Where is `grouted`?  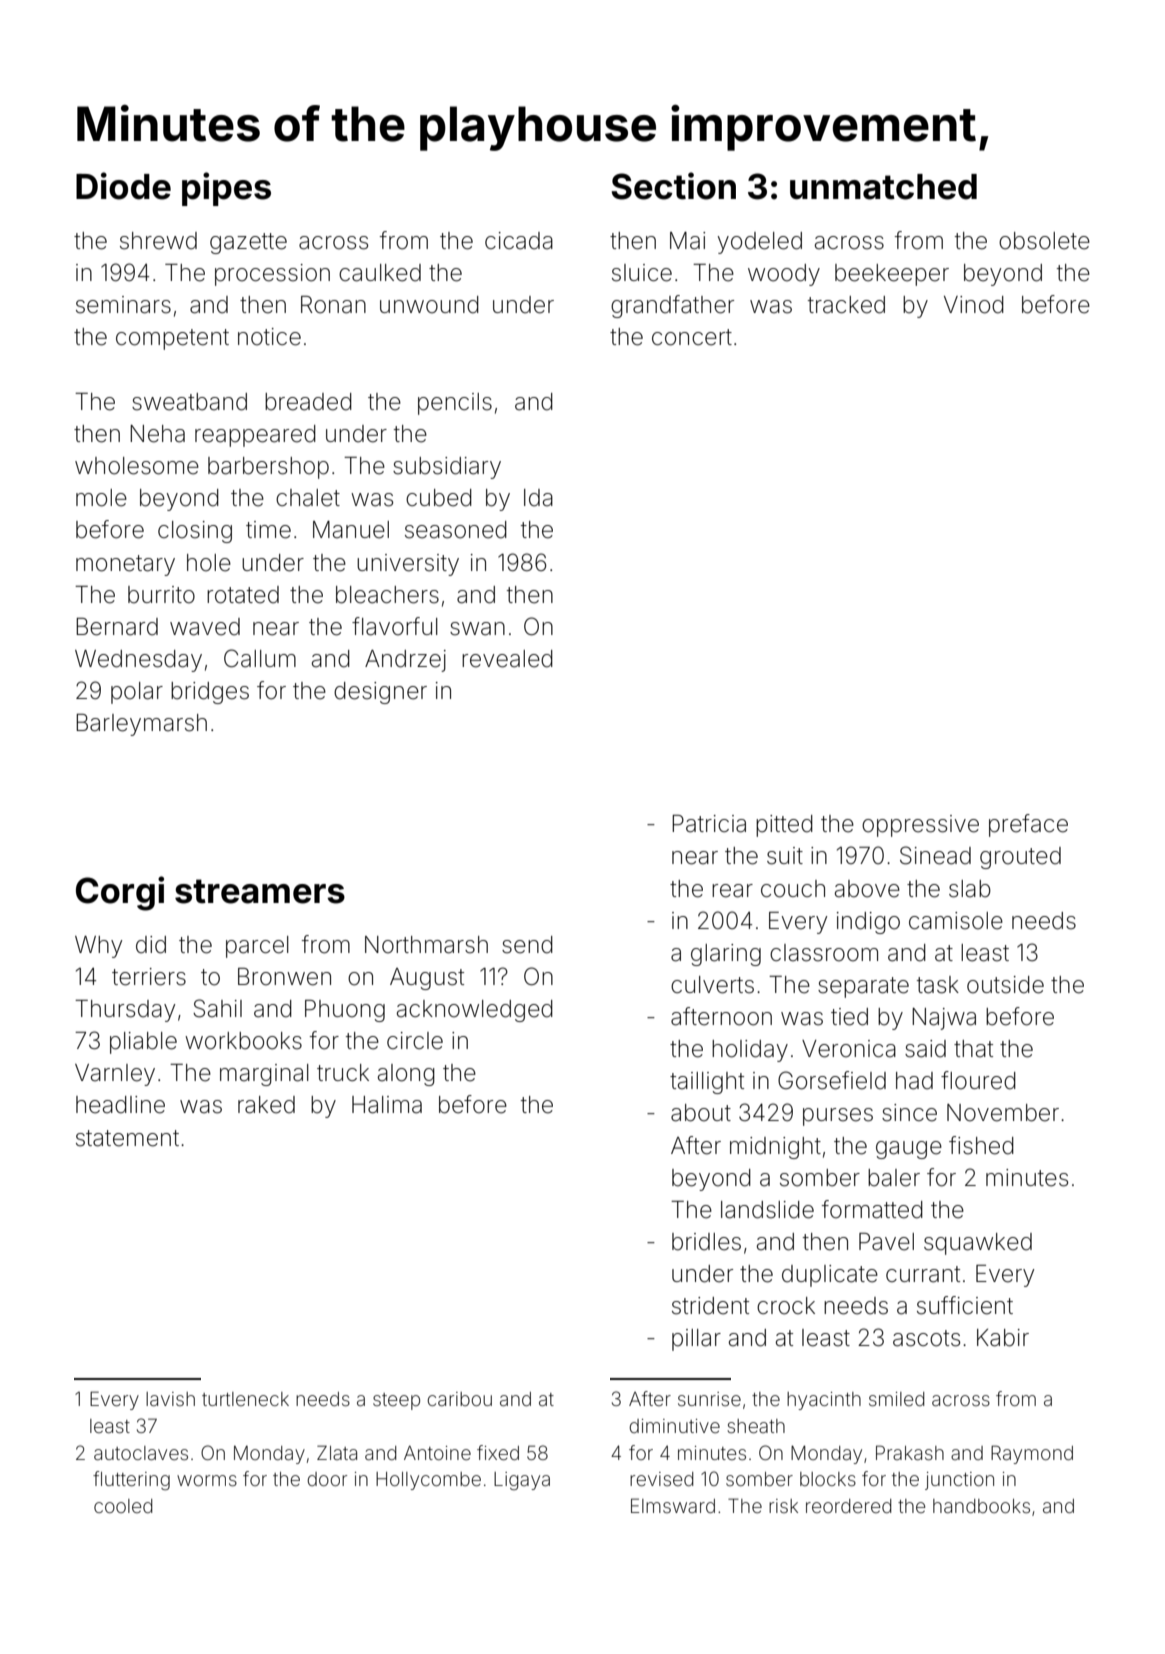
grouted is located at coordinates (1020, 858).
